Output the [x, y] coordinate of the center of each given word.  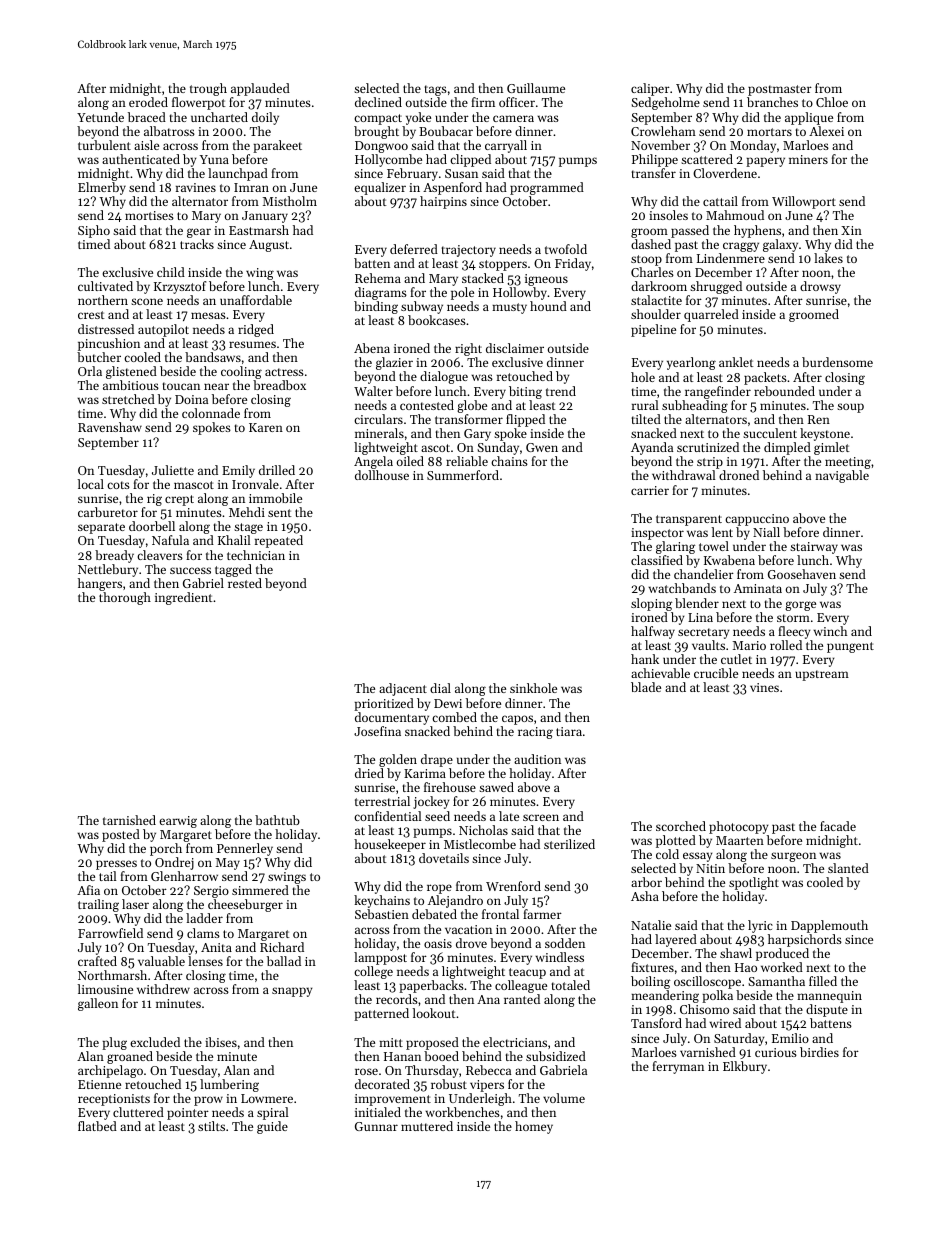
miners [808, 159]
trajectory [469, 251]
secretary [703, 633]
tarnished [129, 820]
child [171, 272]
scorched [681, 826]
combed [454, 717]
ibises [221, 1042]
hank [645, 659]
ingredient [183, 598]
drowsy [820, 287]
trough [208, 89]
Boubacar [446, 131]
